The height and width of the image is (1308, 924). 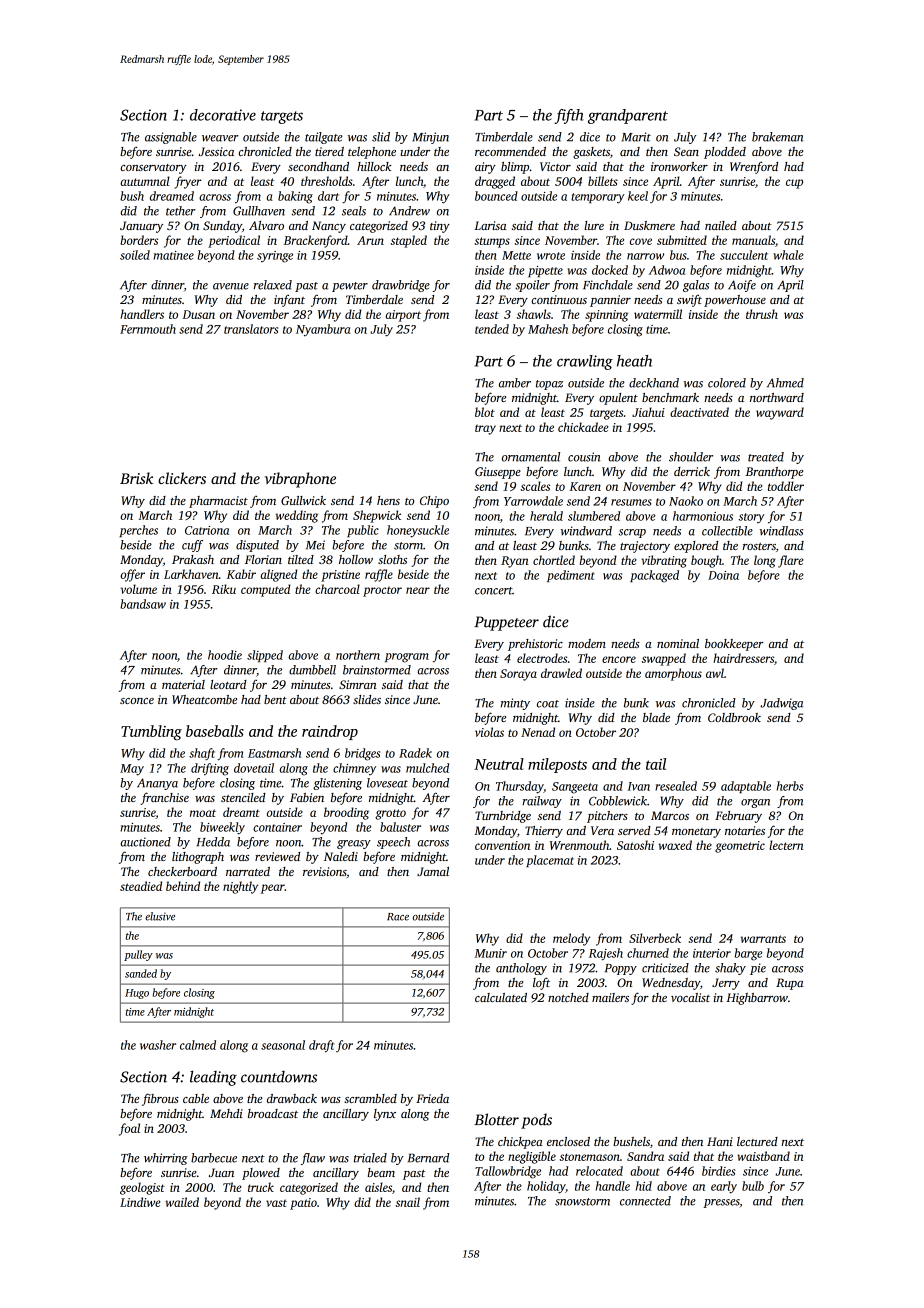 I want to click on hens, so click(x=388, y=500).
